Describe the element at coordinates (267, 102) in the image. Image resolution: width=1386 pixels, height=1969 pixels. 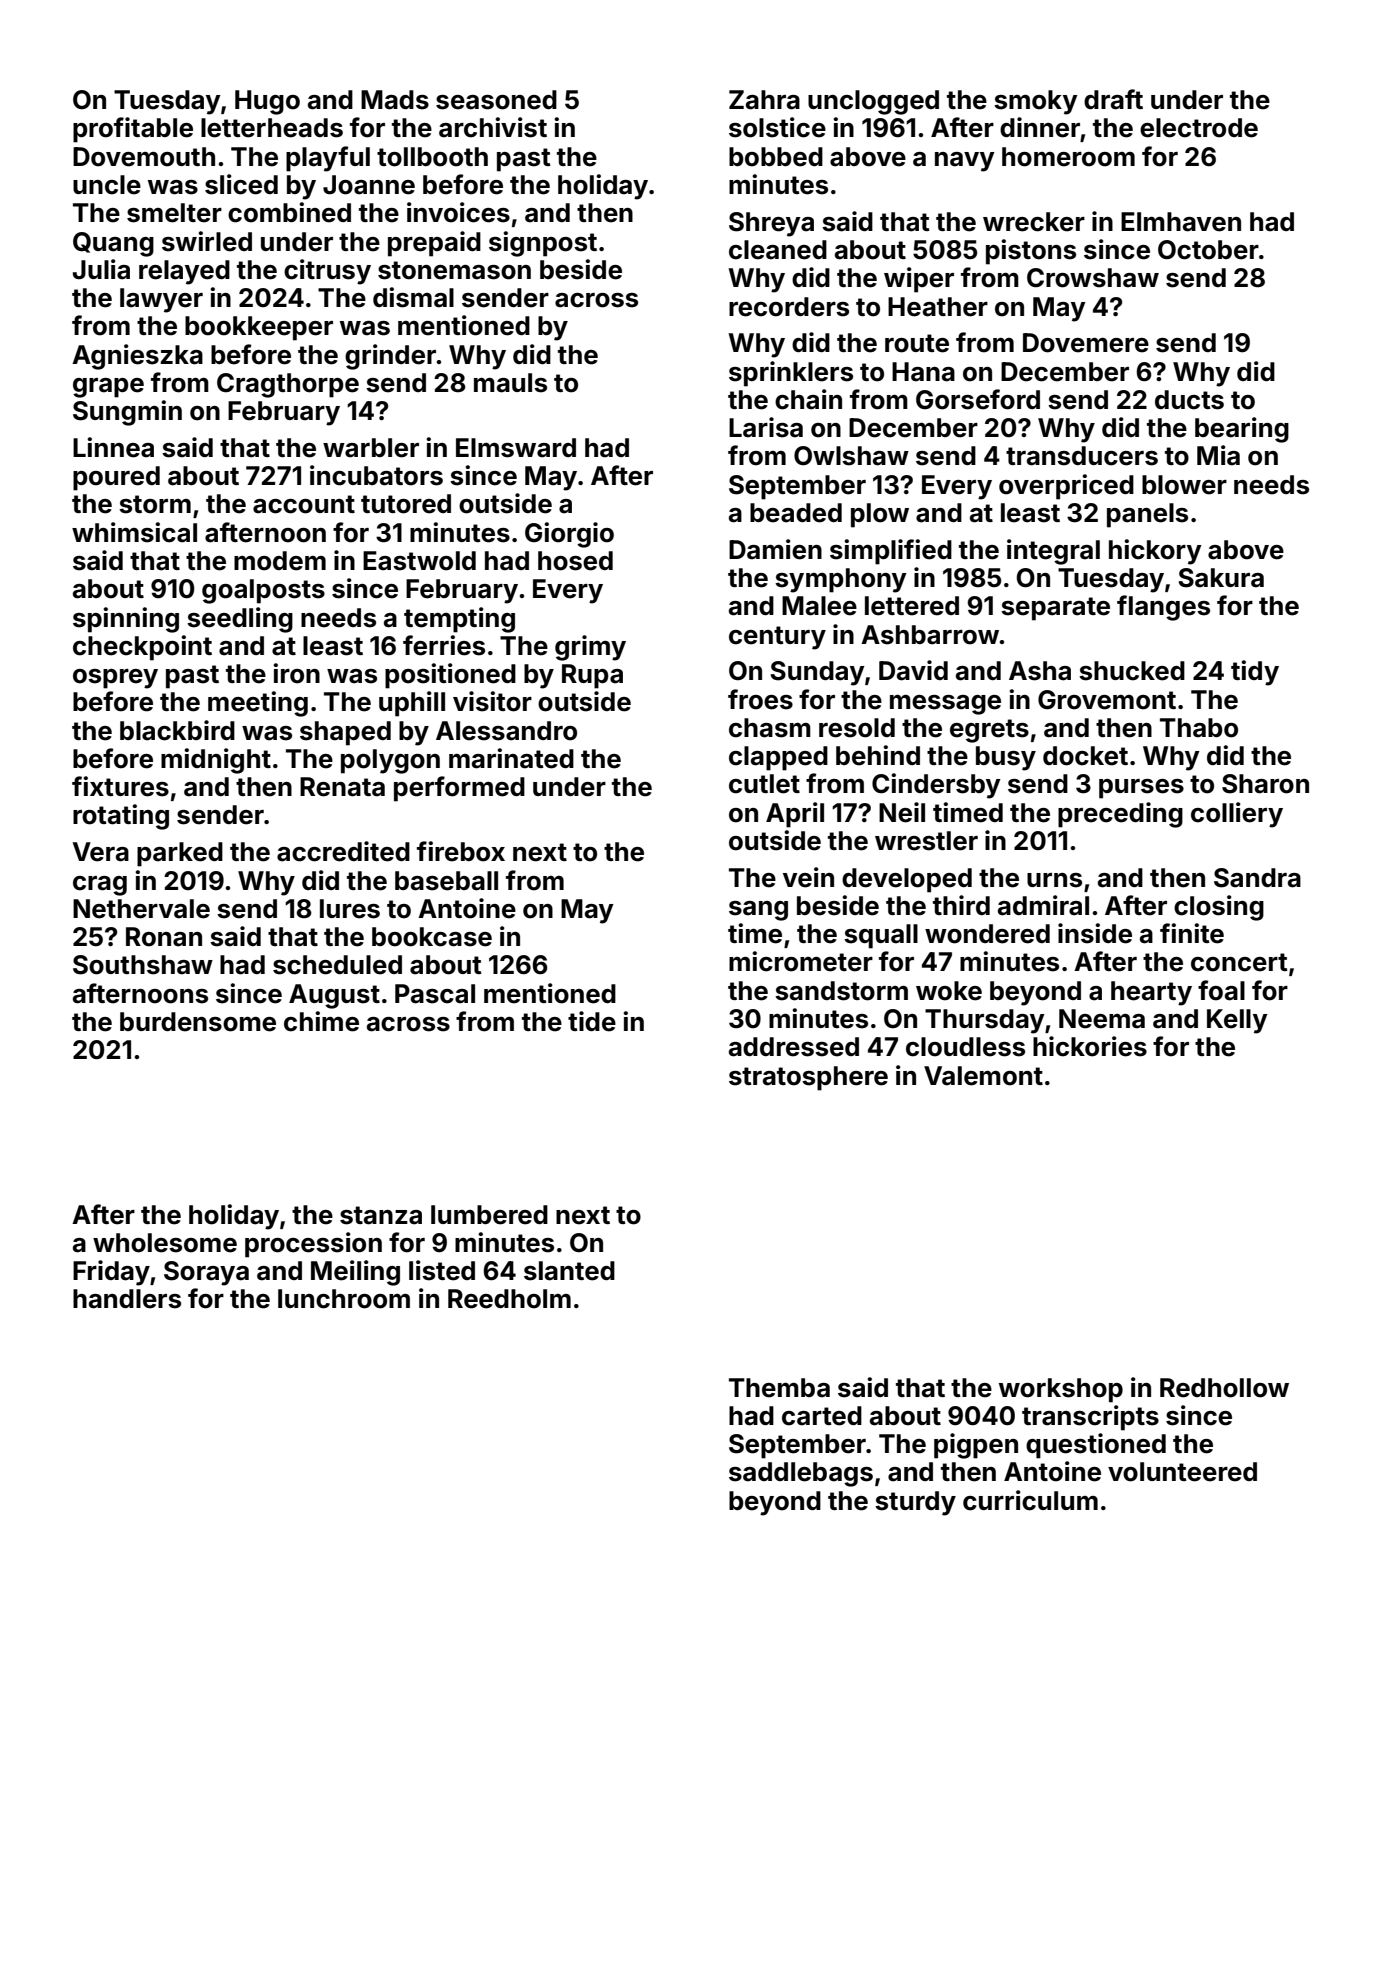
I see `Hugo` at that location.
